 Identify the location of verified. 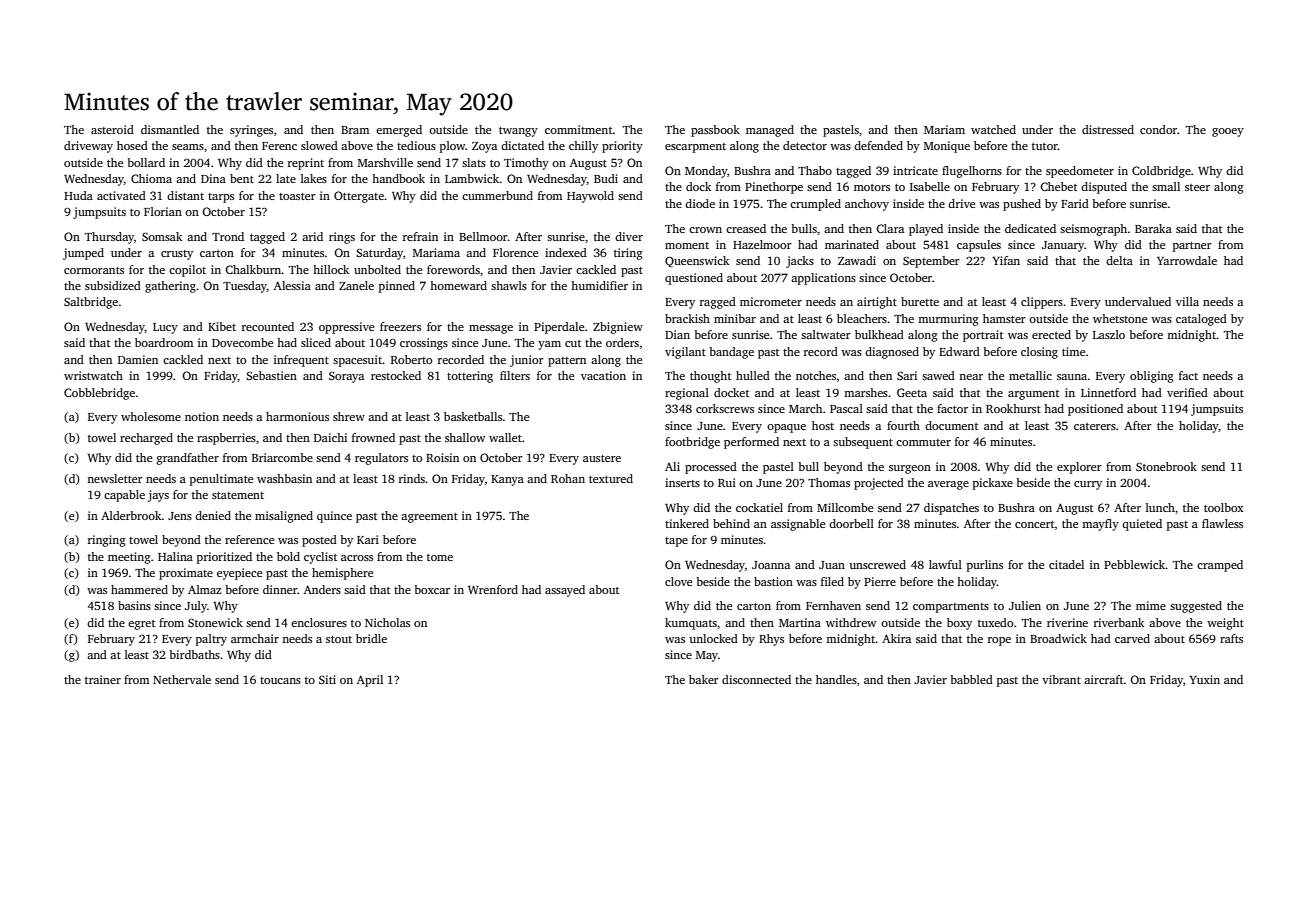
(1187, 392).
